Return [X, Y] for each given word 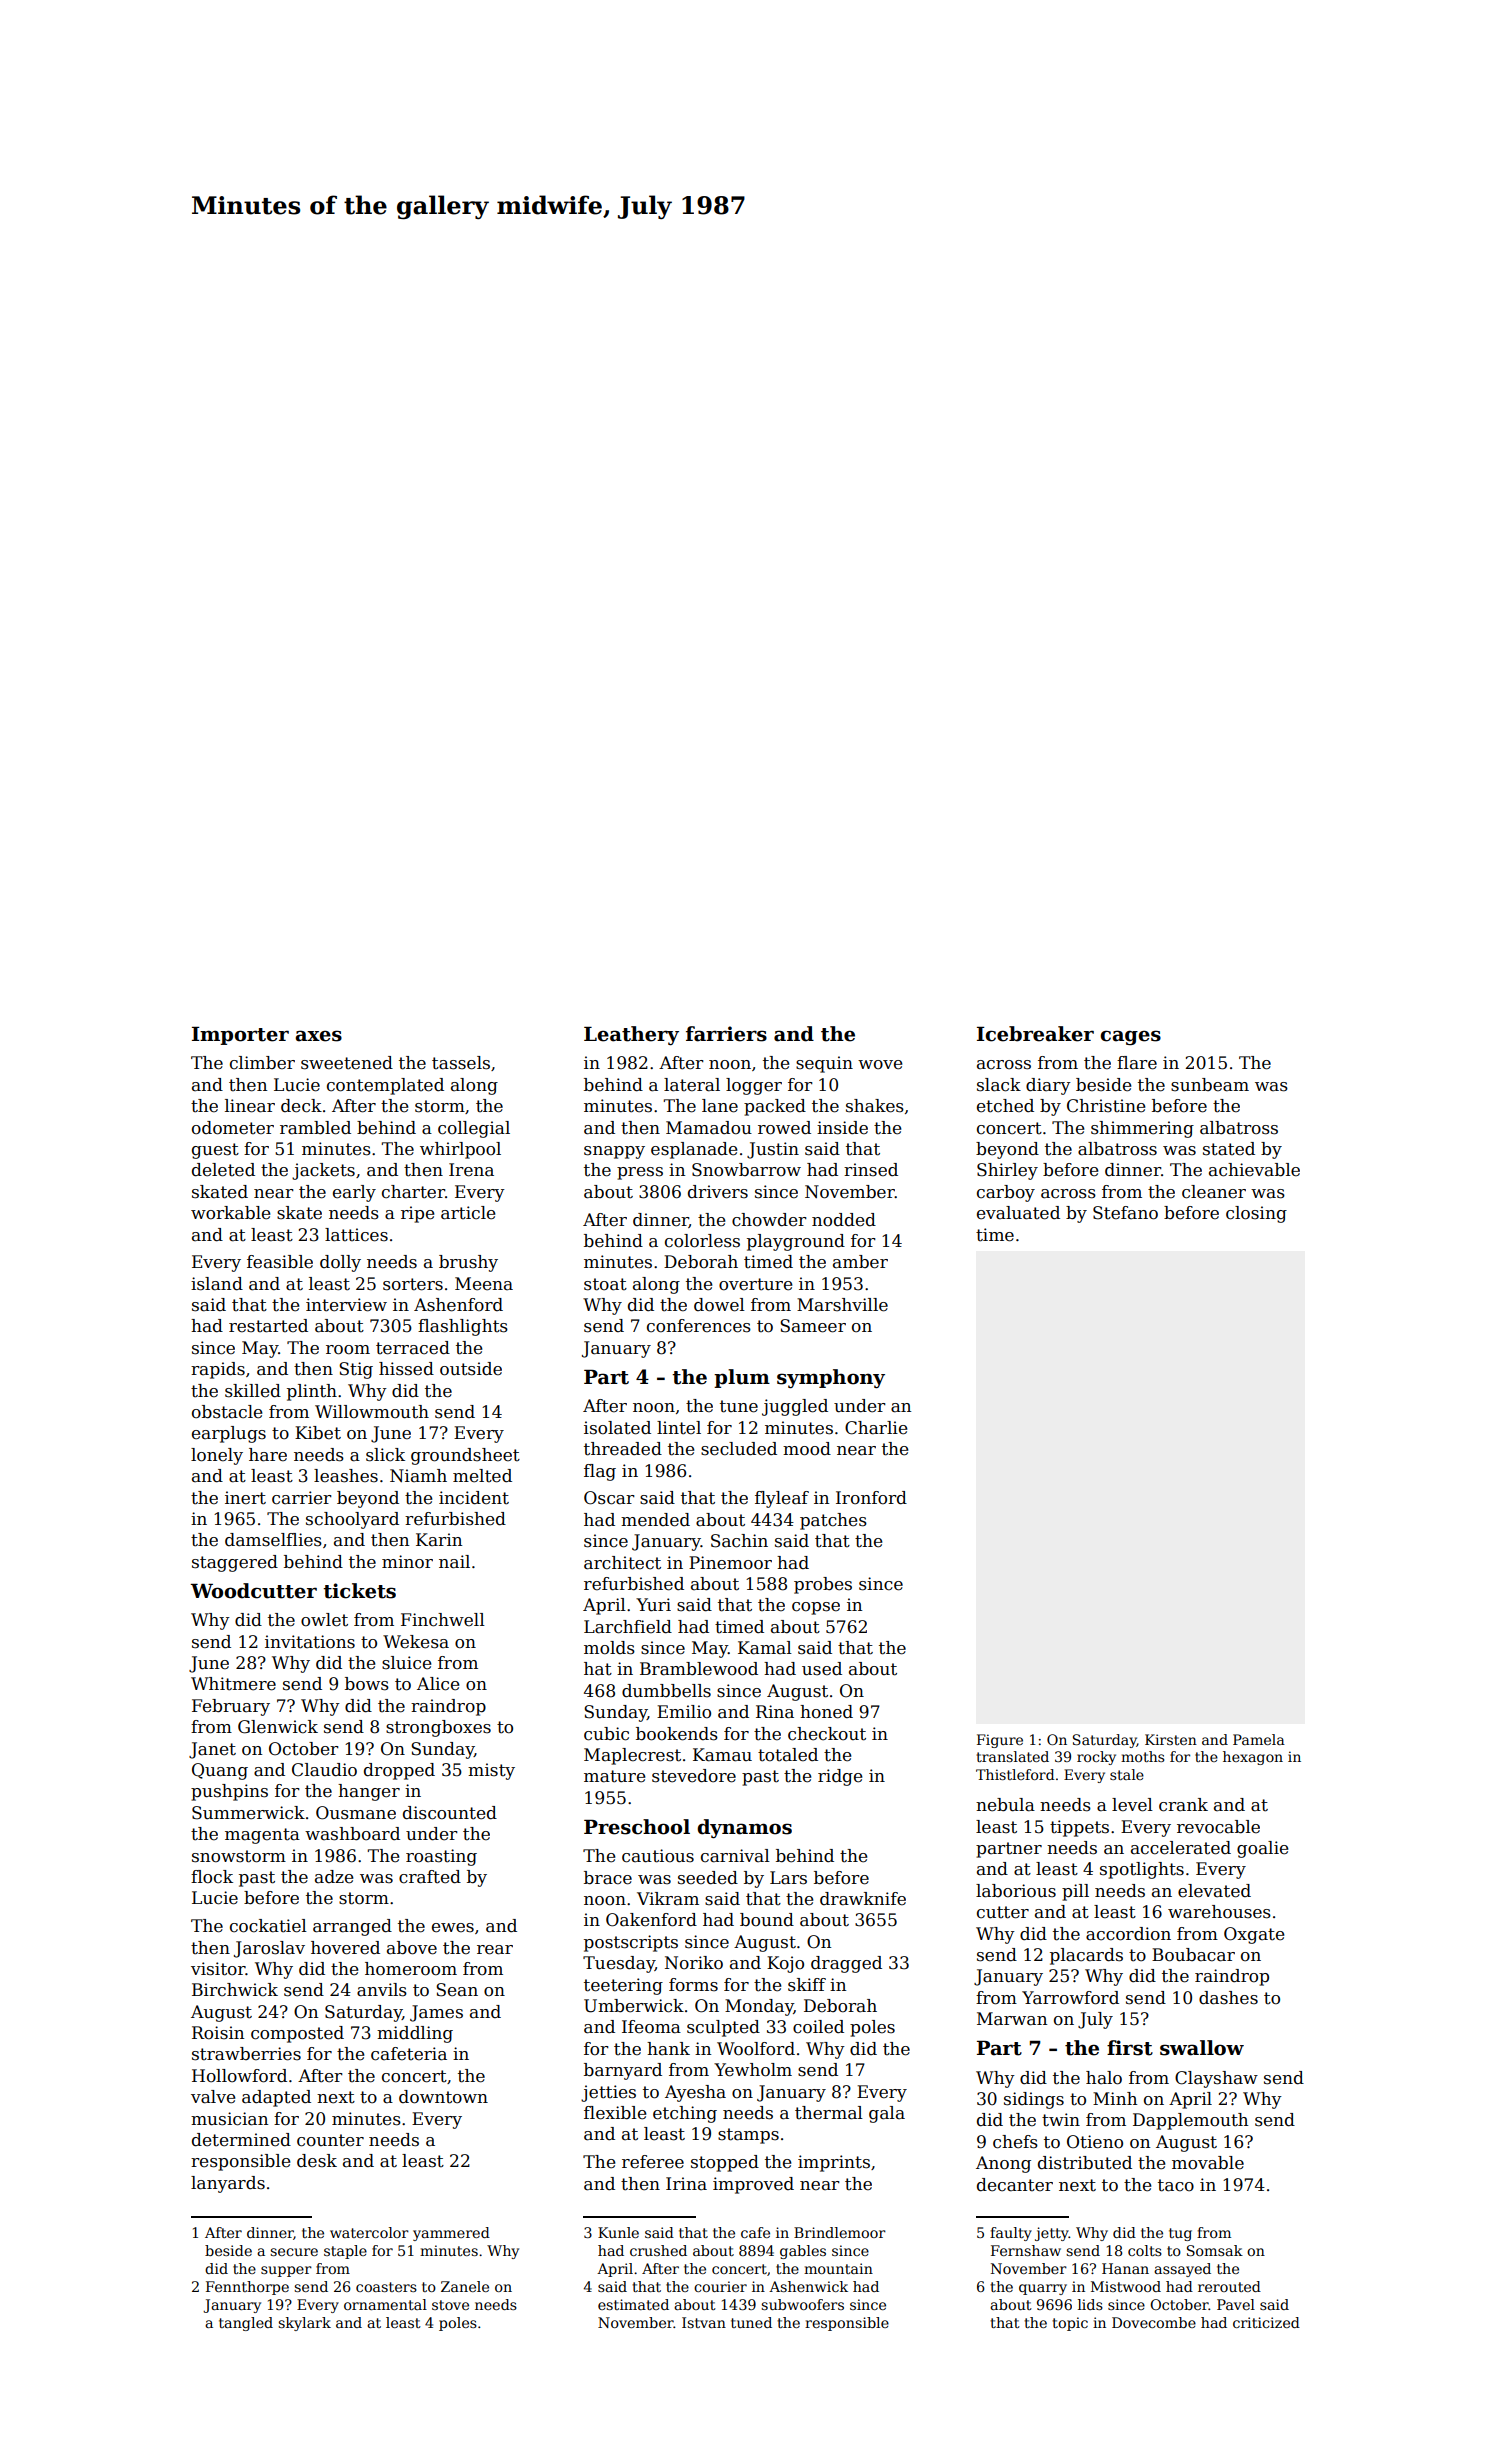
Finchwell [443, 1620]
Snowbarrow [746, 1170]
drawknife [863, 1899]
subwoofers [802, 2304]
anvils [382, 1990]
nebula [1005, 1805]
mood [807, 1449]
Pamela [1259, 1739]
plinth [312, 1392]
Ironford [871, 1498]
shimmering [1142, 1129]
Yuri [653, 1605]
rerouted [1229, 2286]
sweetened [347, 1063]
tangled [246, 2324]
